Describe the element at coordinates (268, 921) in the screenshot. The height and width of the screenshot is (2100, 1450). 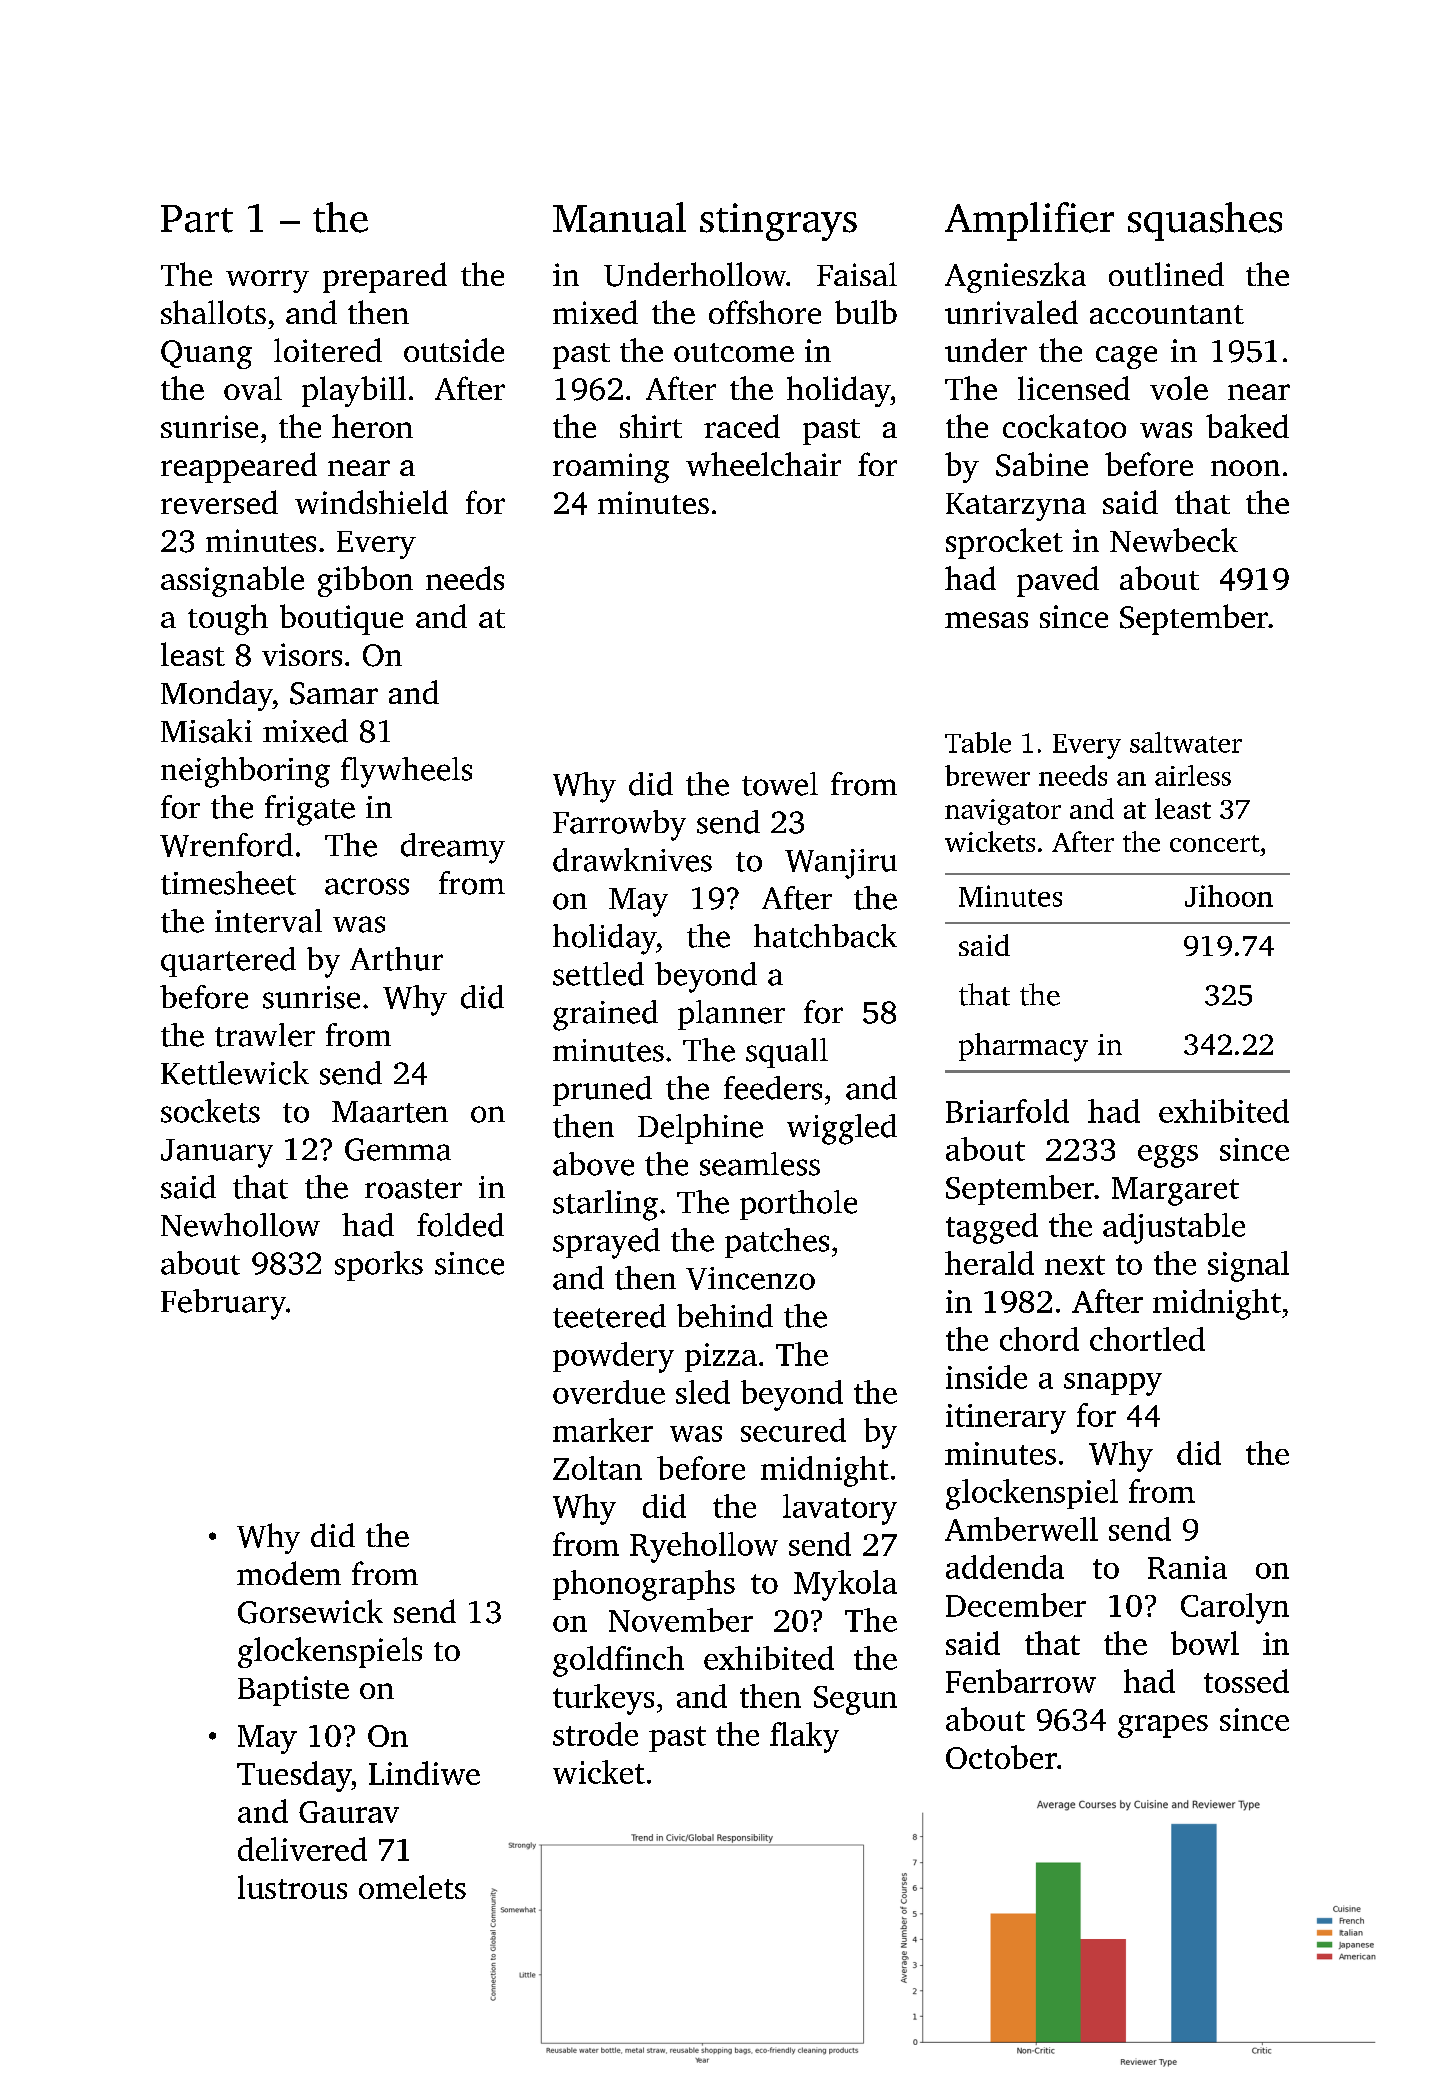
I see `interval` at that location.
